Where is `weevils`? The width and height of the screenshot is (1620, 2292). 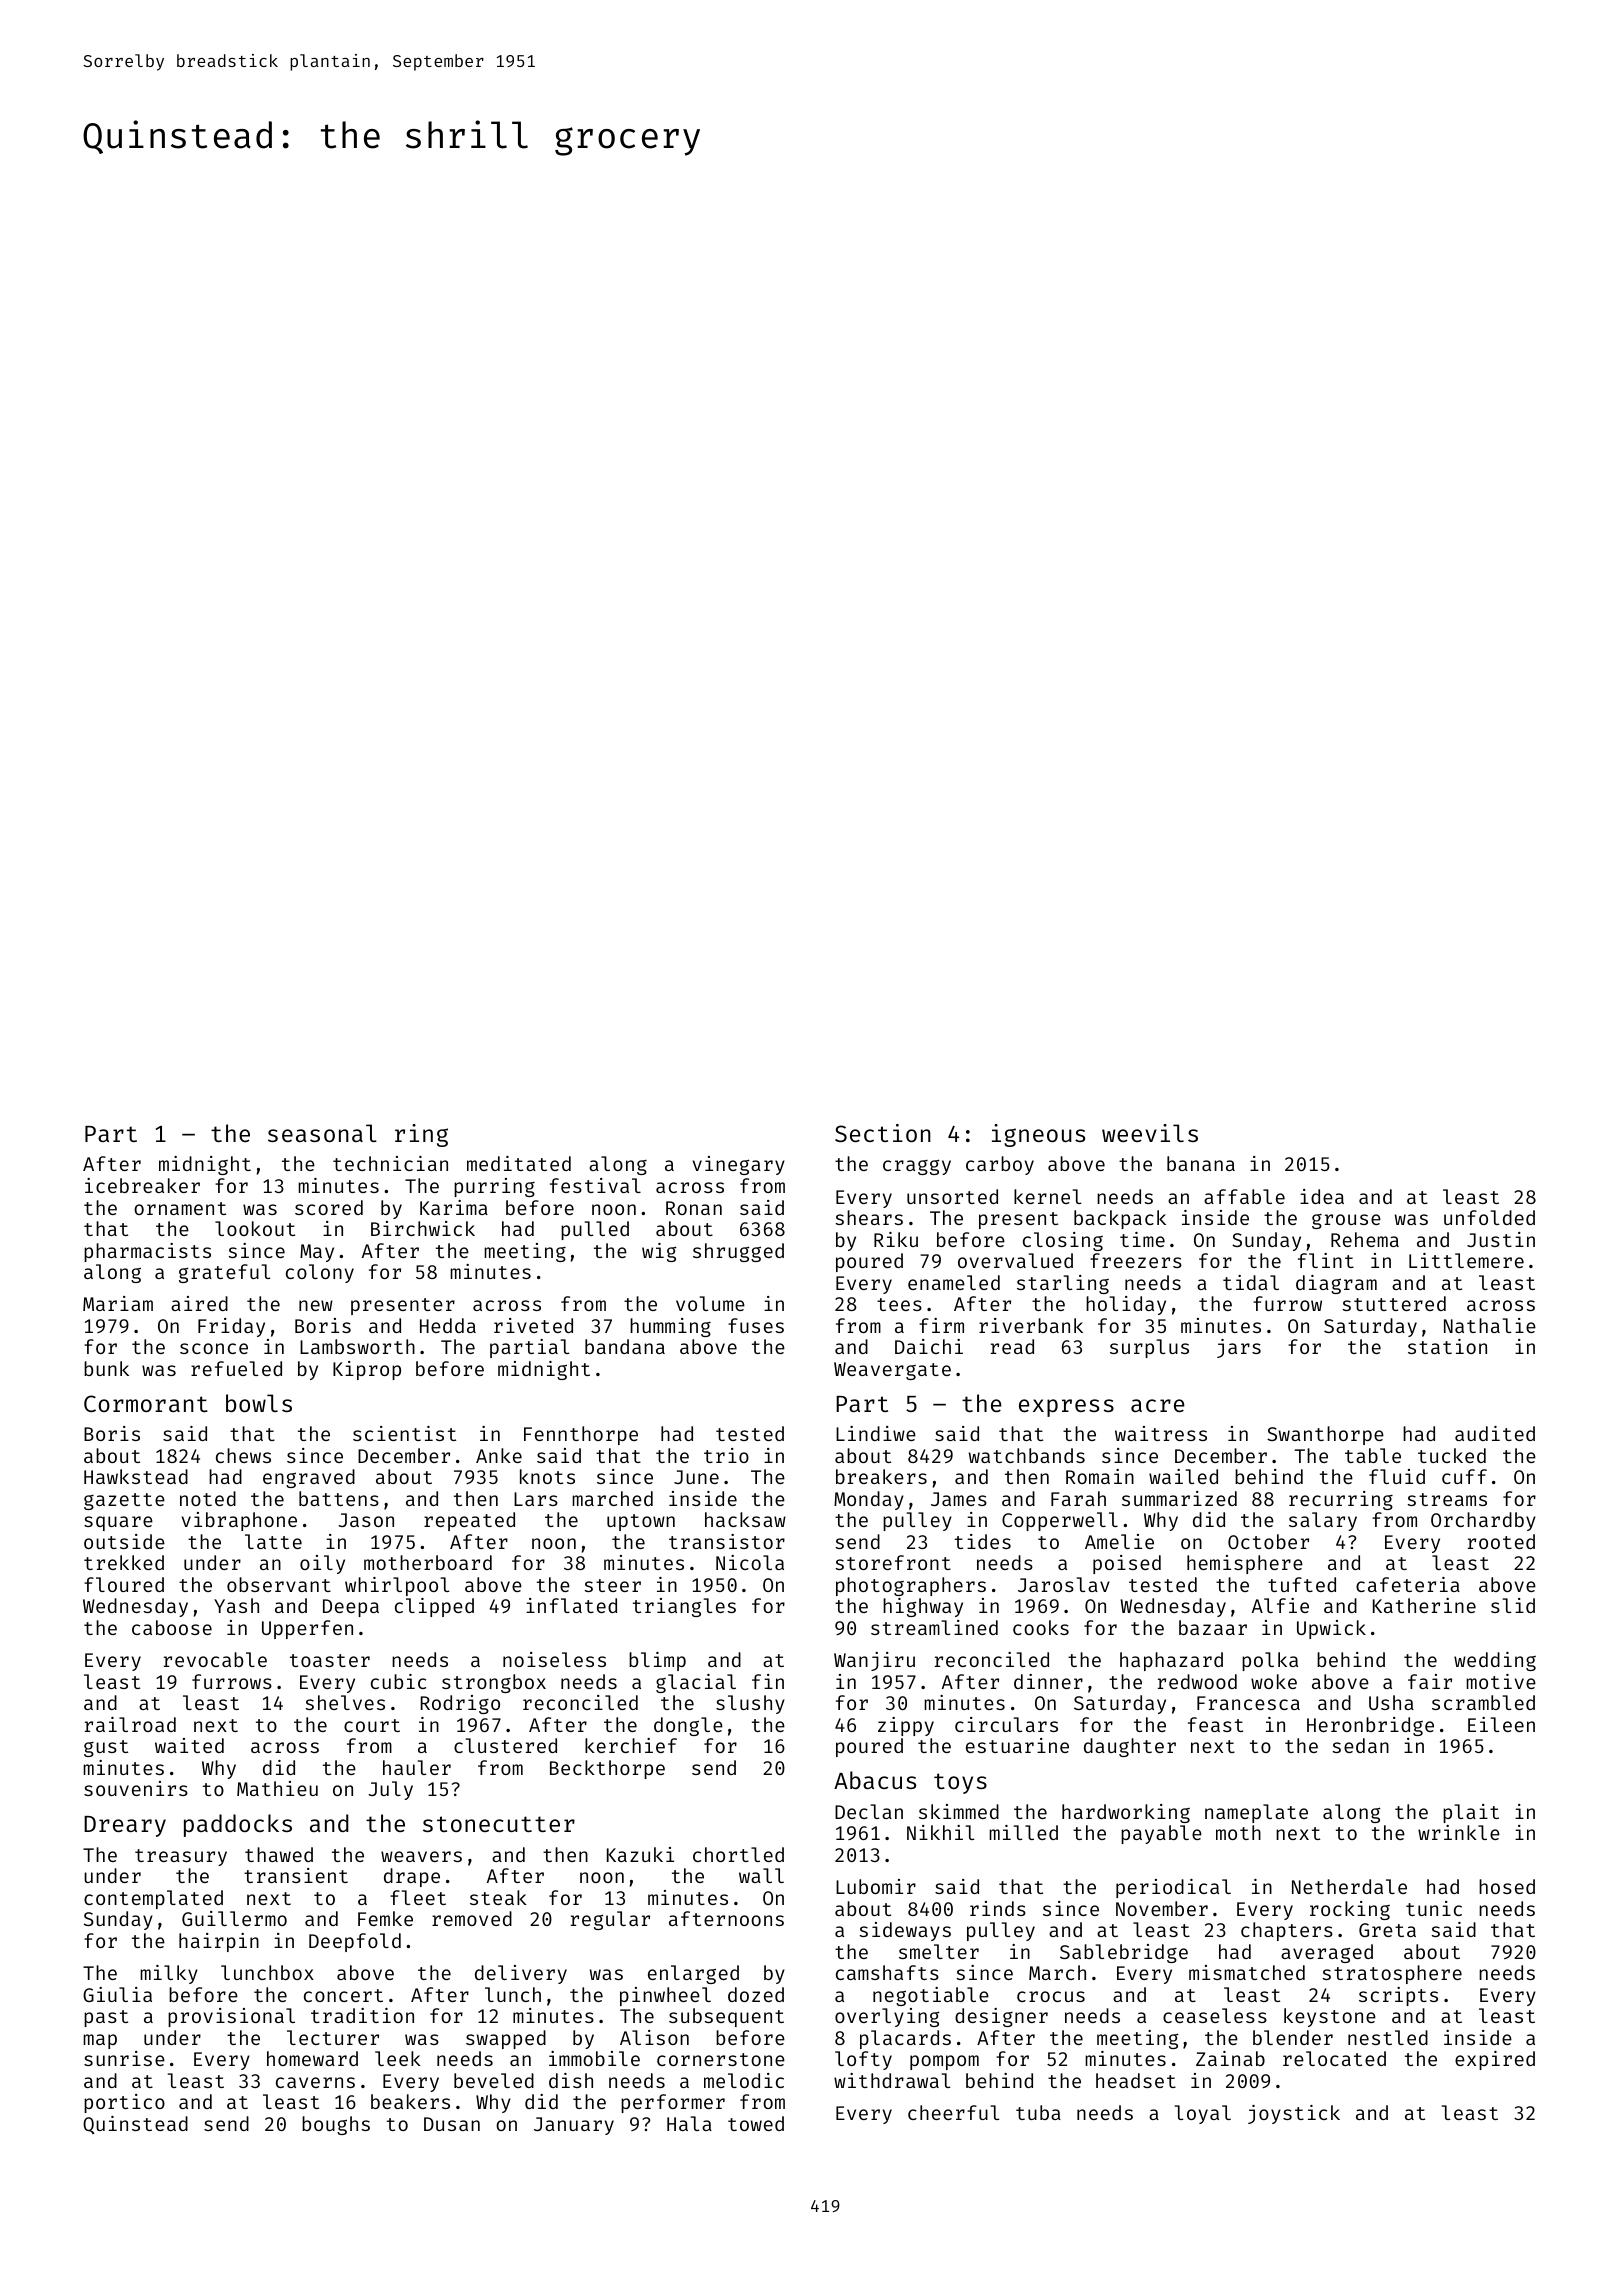 weevils is located at coordinates (1150, 1133).
